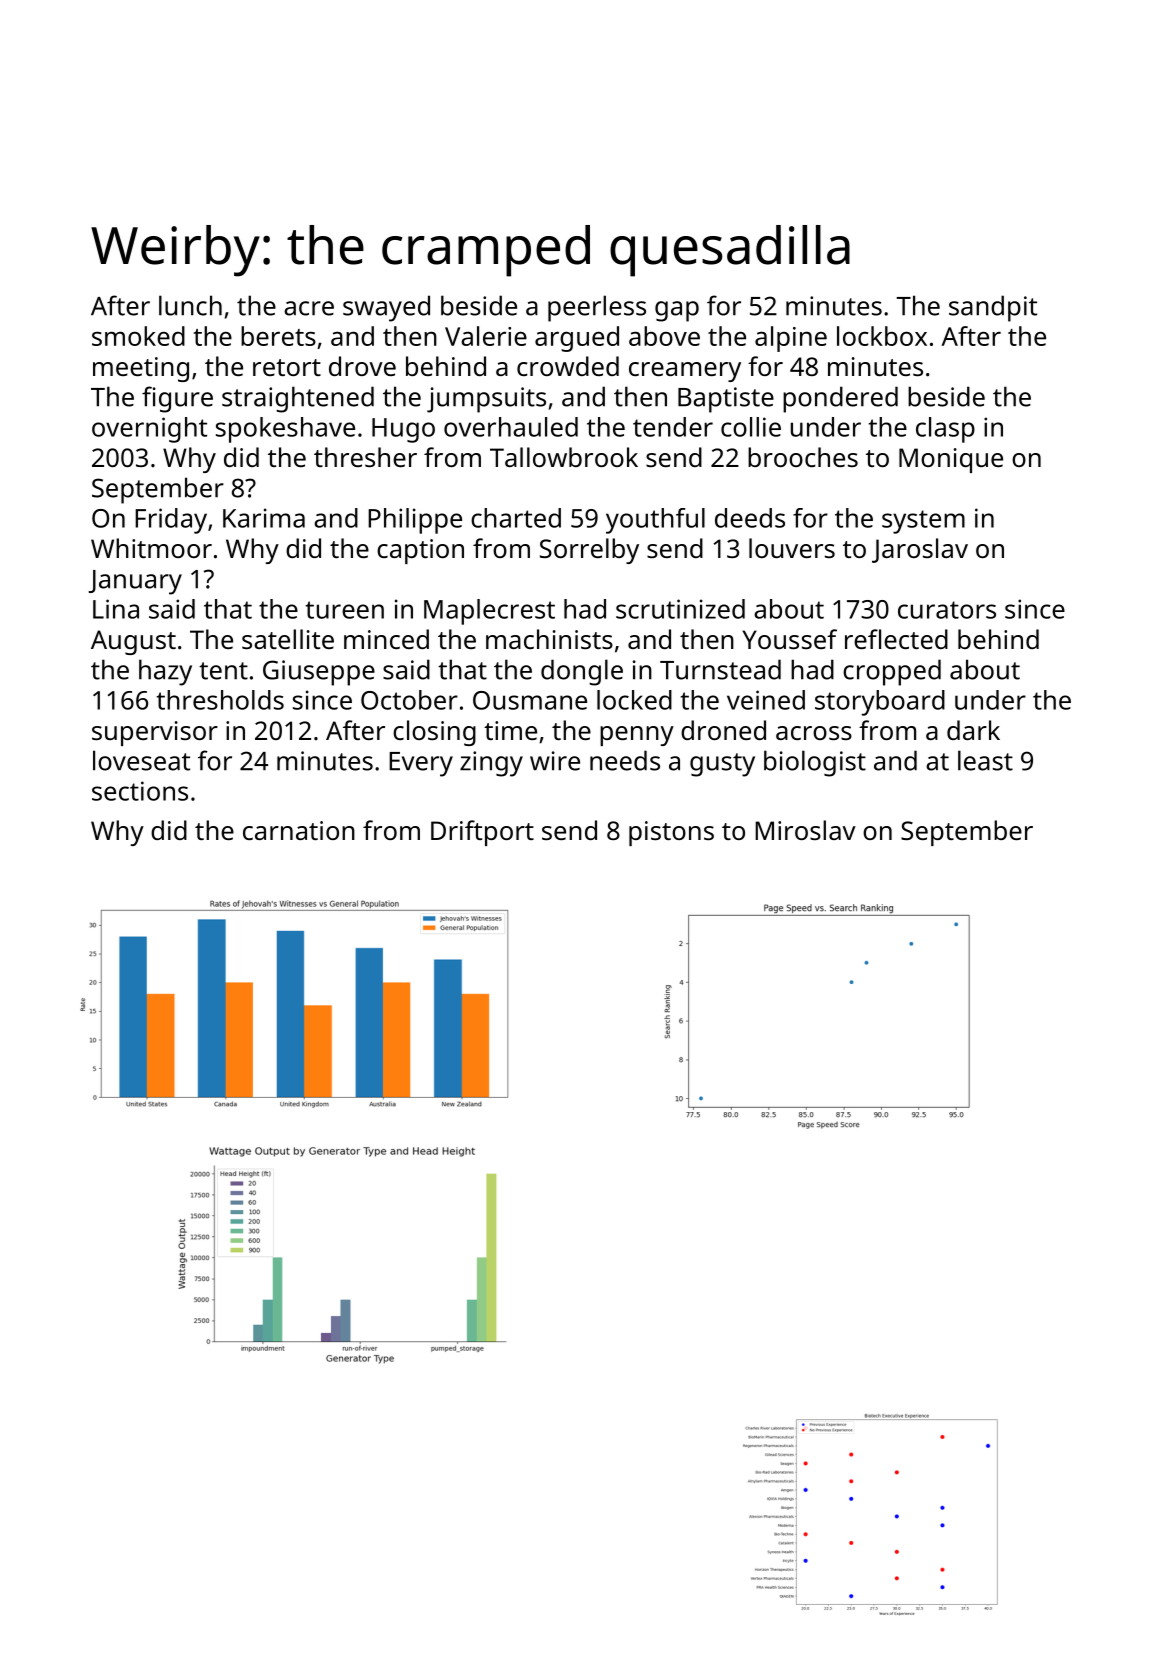  What do you see at coordinates (319, 673) in the screenshot?
I see `Giuseppe` at bounding box center [319, 673].
